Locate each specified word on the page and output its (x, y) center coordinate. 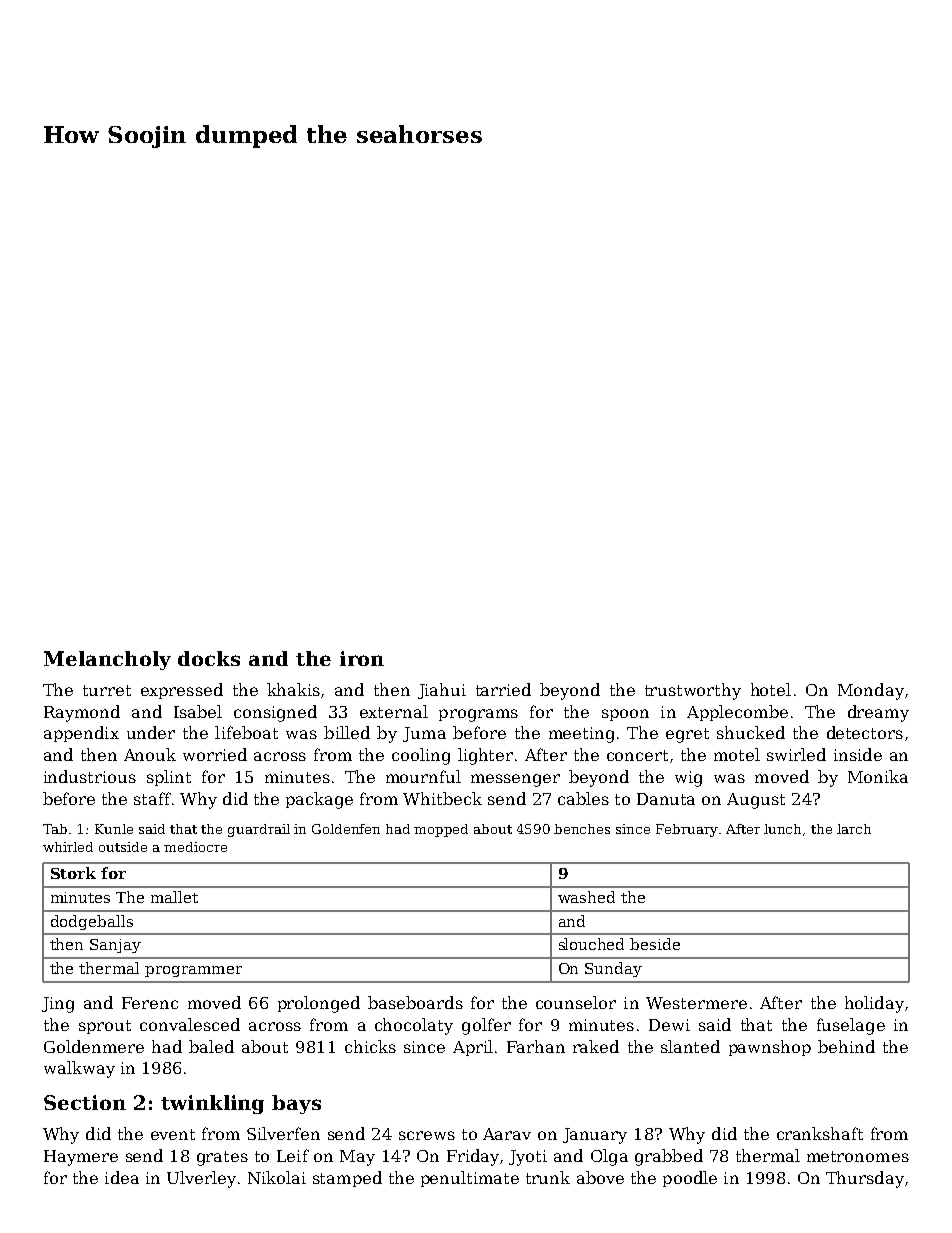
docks (209, 658)
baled (211, 1046)
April (473, 1048)
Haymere (81, 1158)
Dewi (669, 1025)
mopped (441, 830)
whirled (68, 847)
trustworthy (693, 691)
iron (362, 658)
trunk (548, 1177)
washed (586, 897)
